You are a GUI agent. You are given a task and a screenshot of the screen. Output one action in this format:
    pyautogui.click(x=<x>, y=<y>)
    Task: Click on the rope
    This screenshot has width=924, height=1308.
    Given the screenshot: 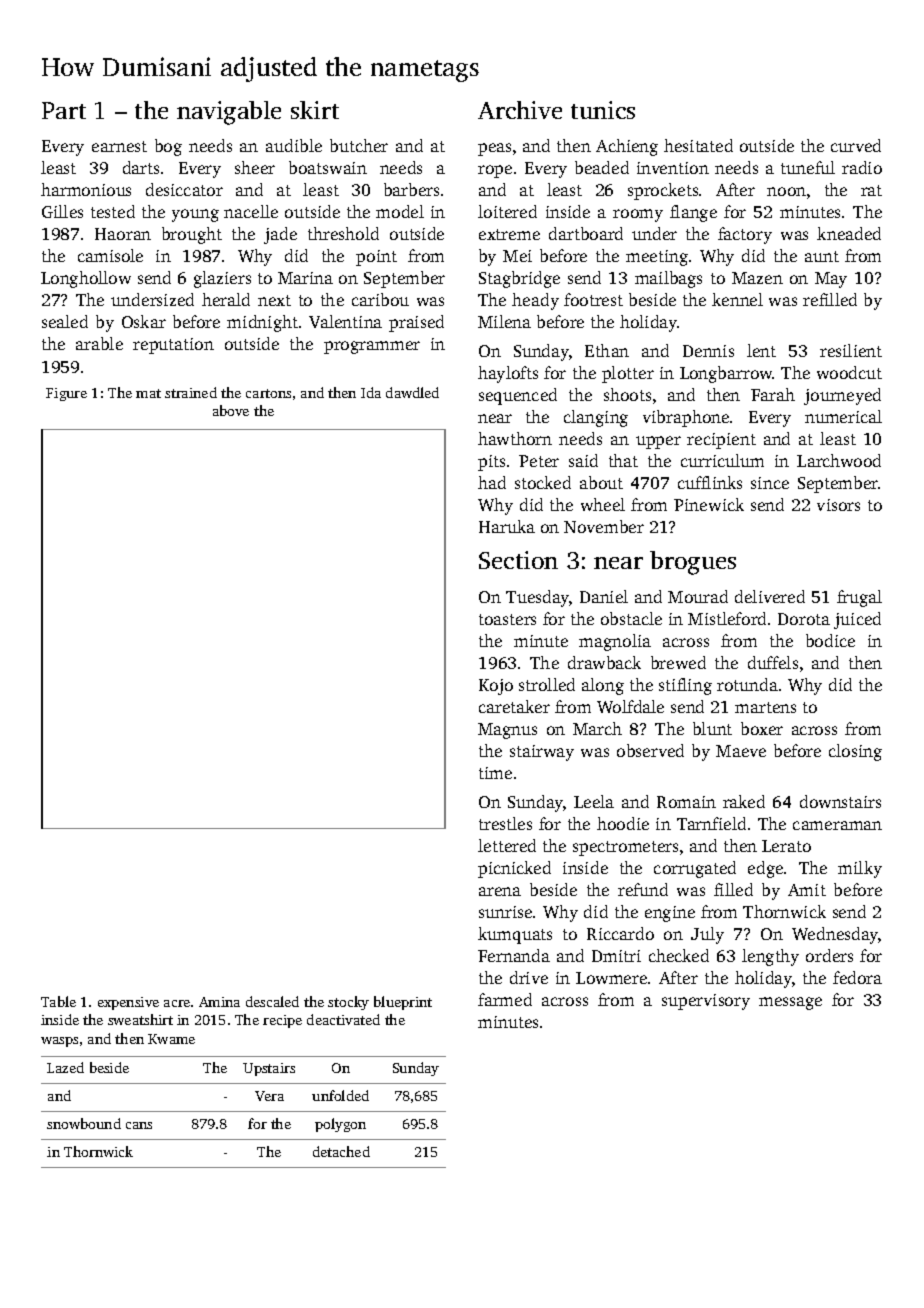 What is the action you would take?
    pyautogui.click(x=495, y=171)
